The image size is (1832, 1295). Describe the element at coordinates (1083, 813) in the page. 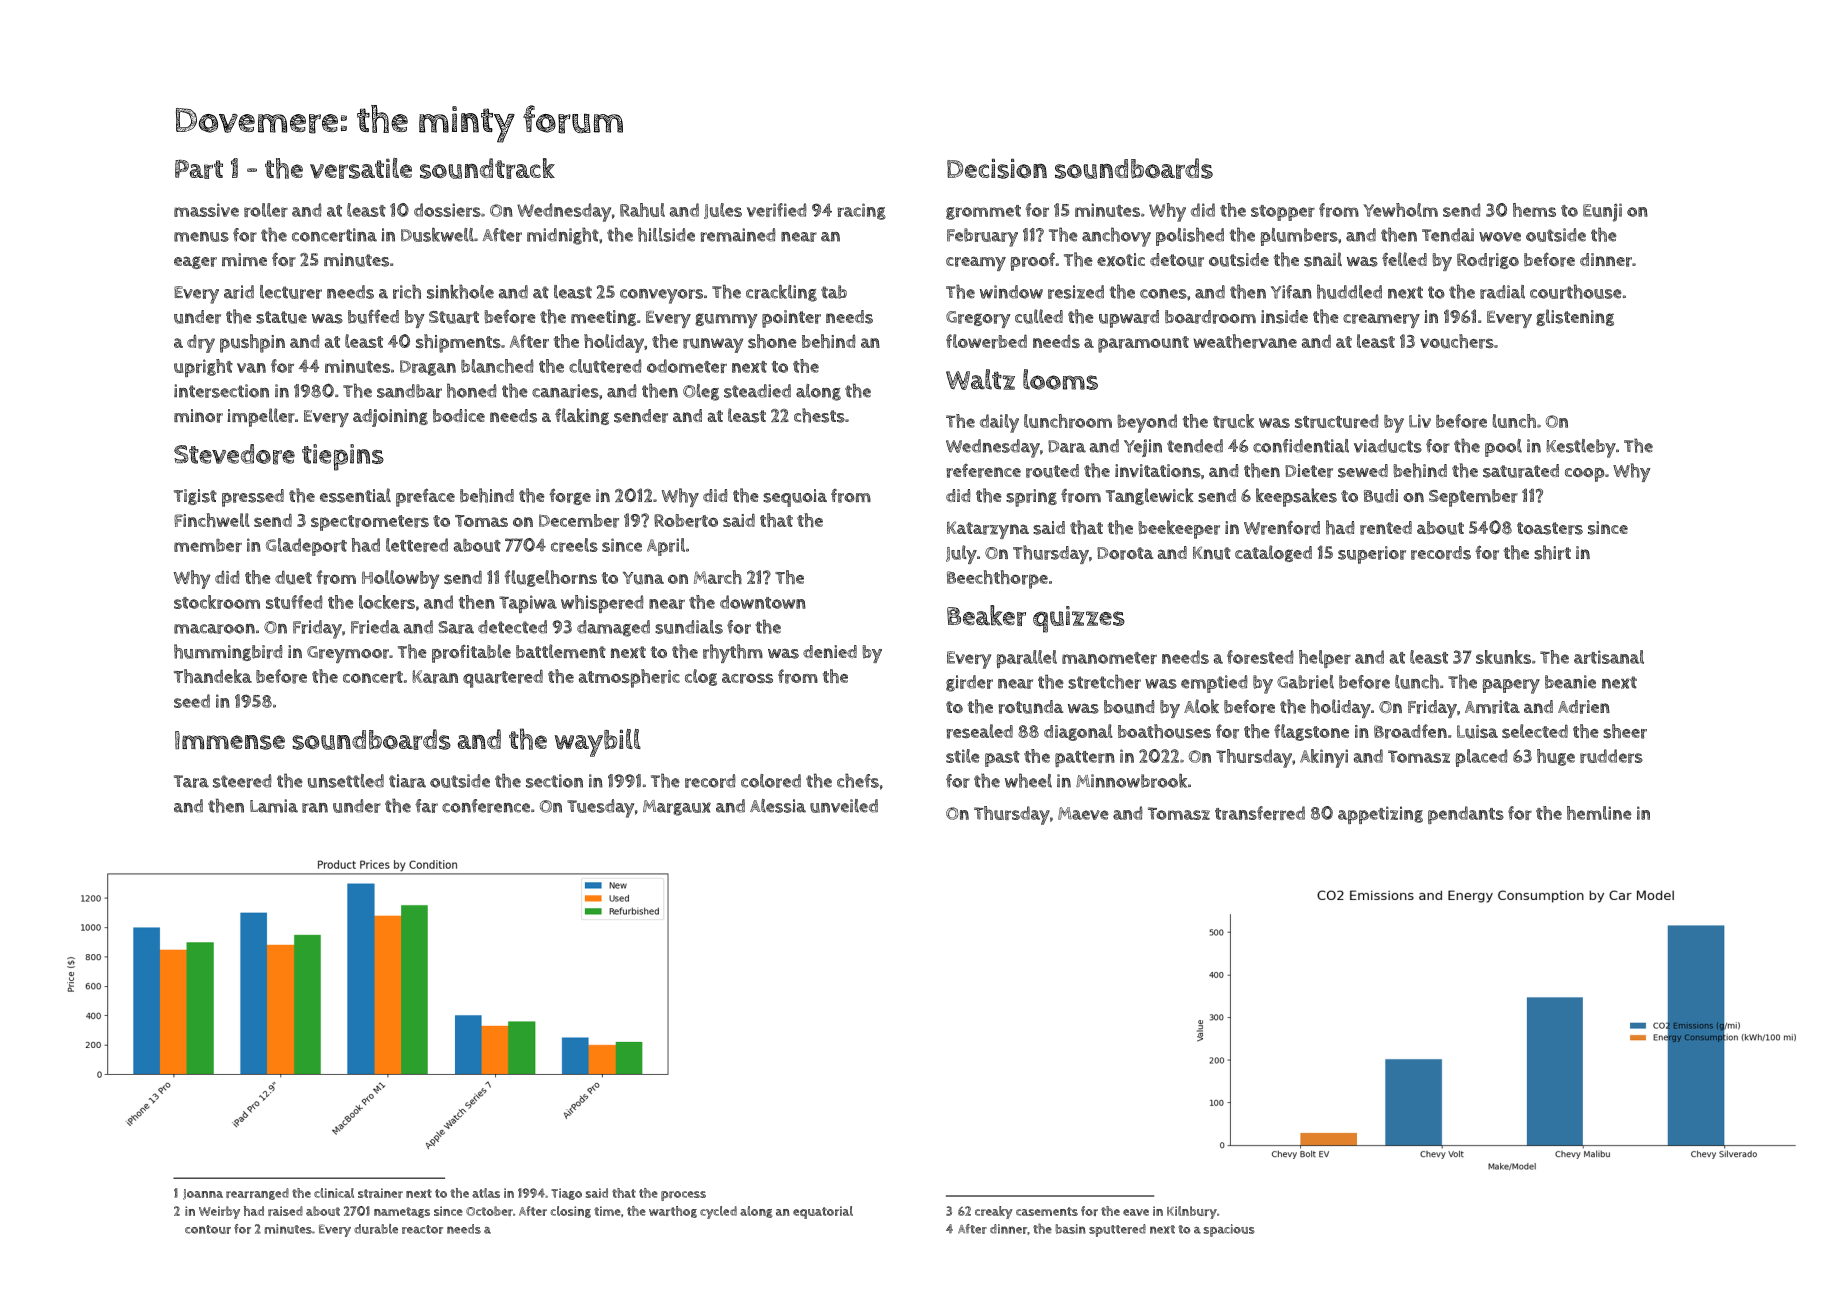

I see `Maeve` at that location.
